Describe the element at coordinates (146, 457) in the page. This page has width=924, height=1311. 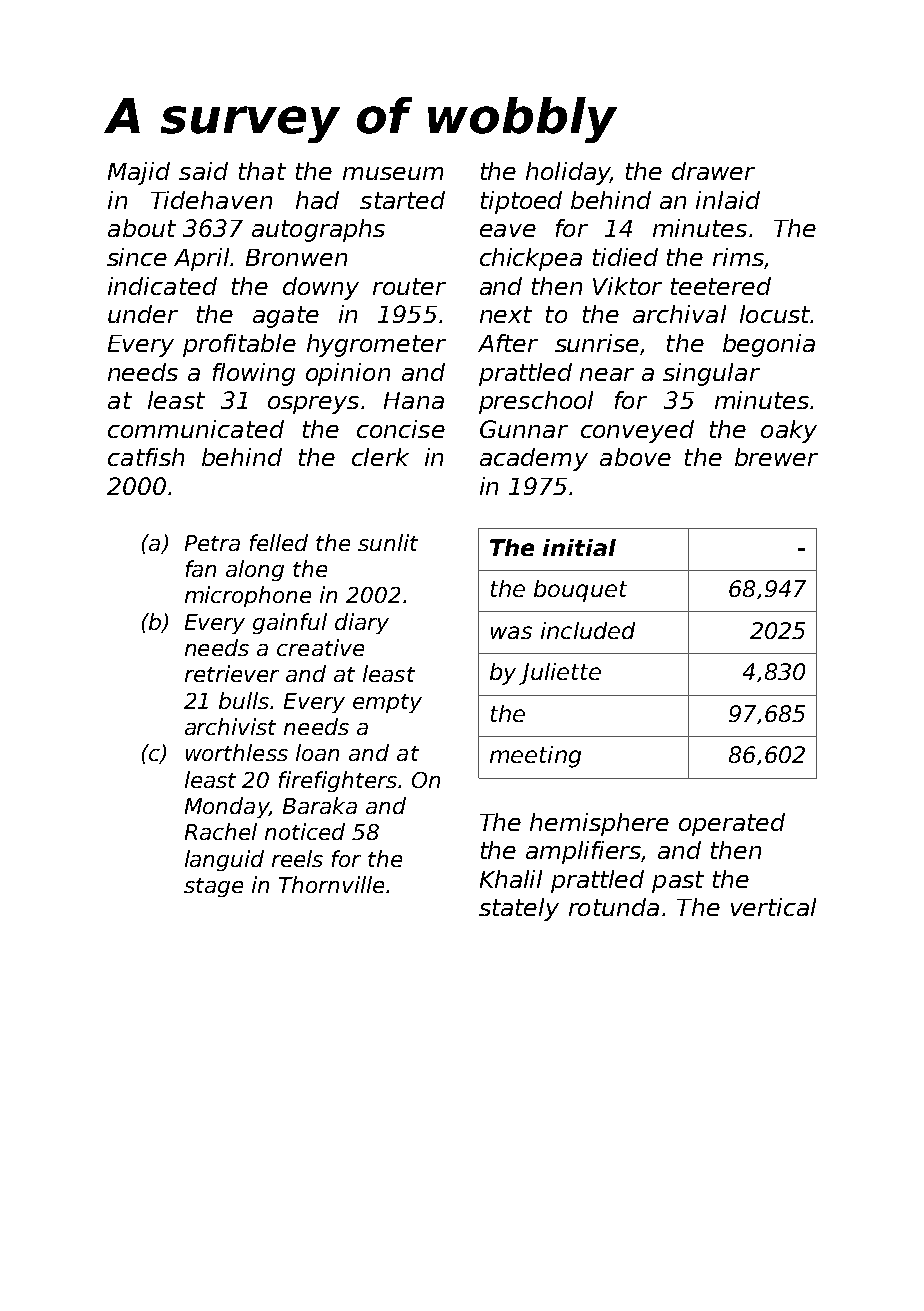
I see `catfish` at that location.
